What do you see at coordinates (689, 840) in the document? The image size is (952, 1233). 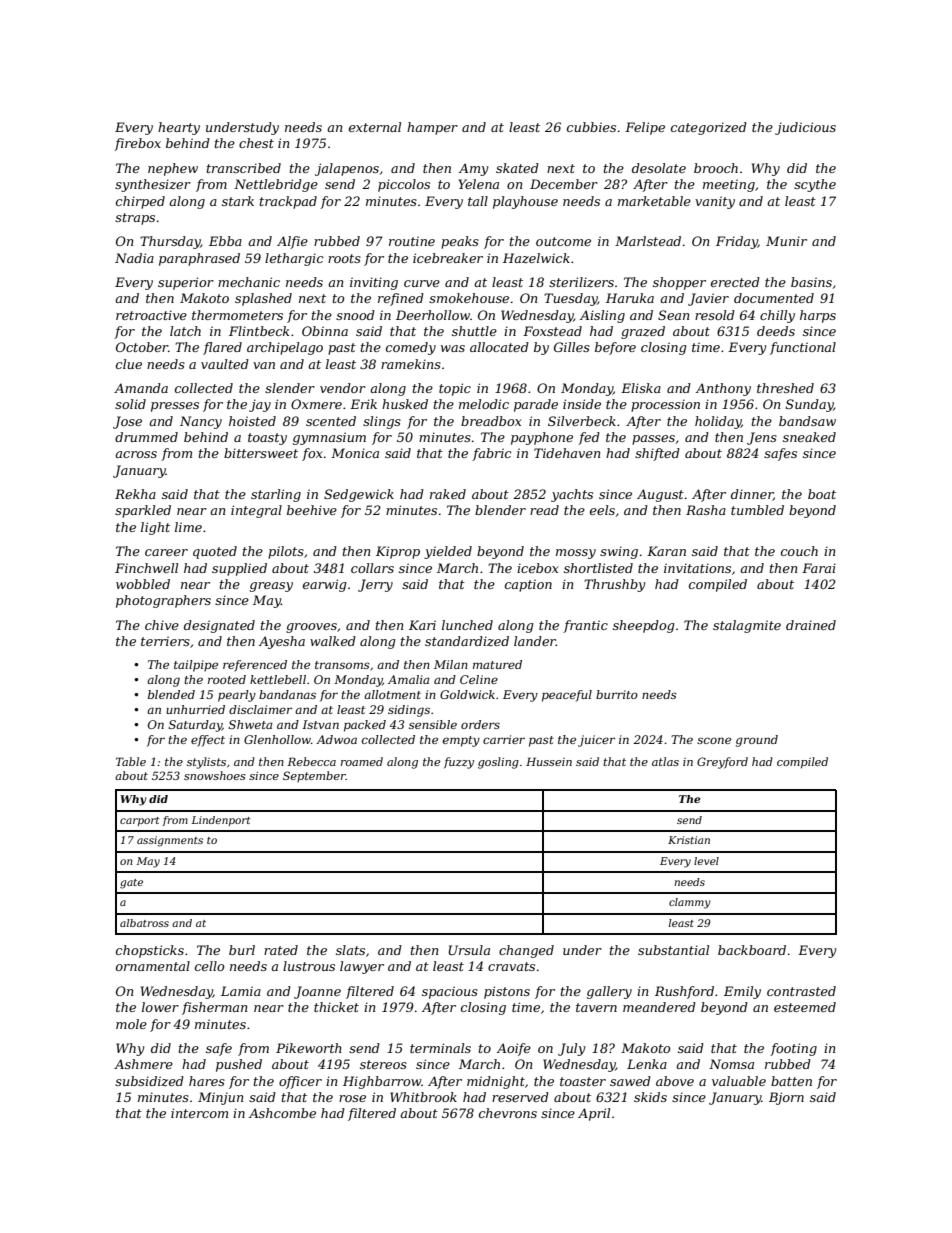 I see `Kristian` at bounding box center [689, 840].
